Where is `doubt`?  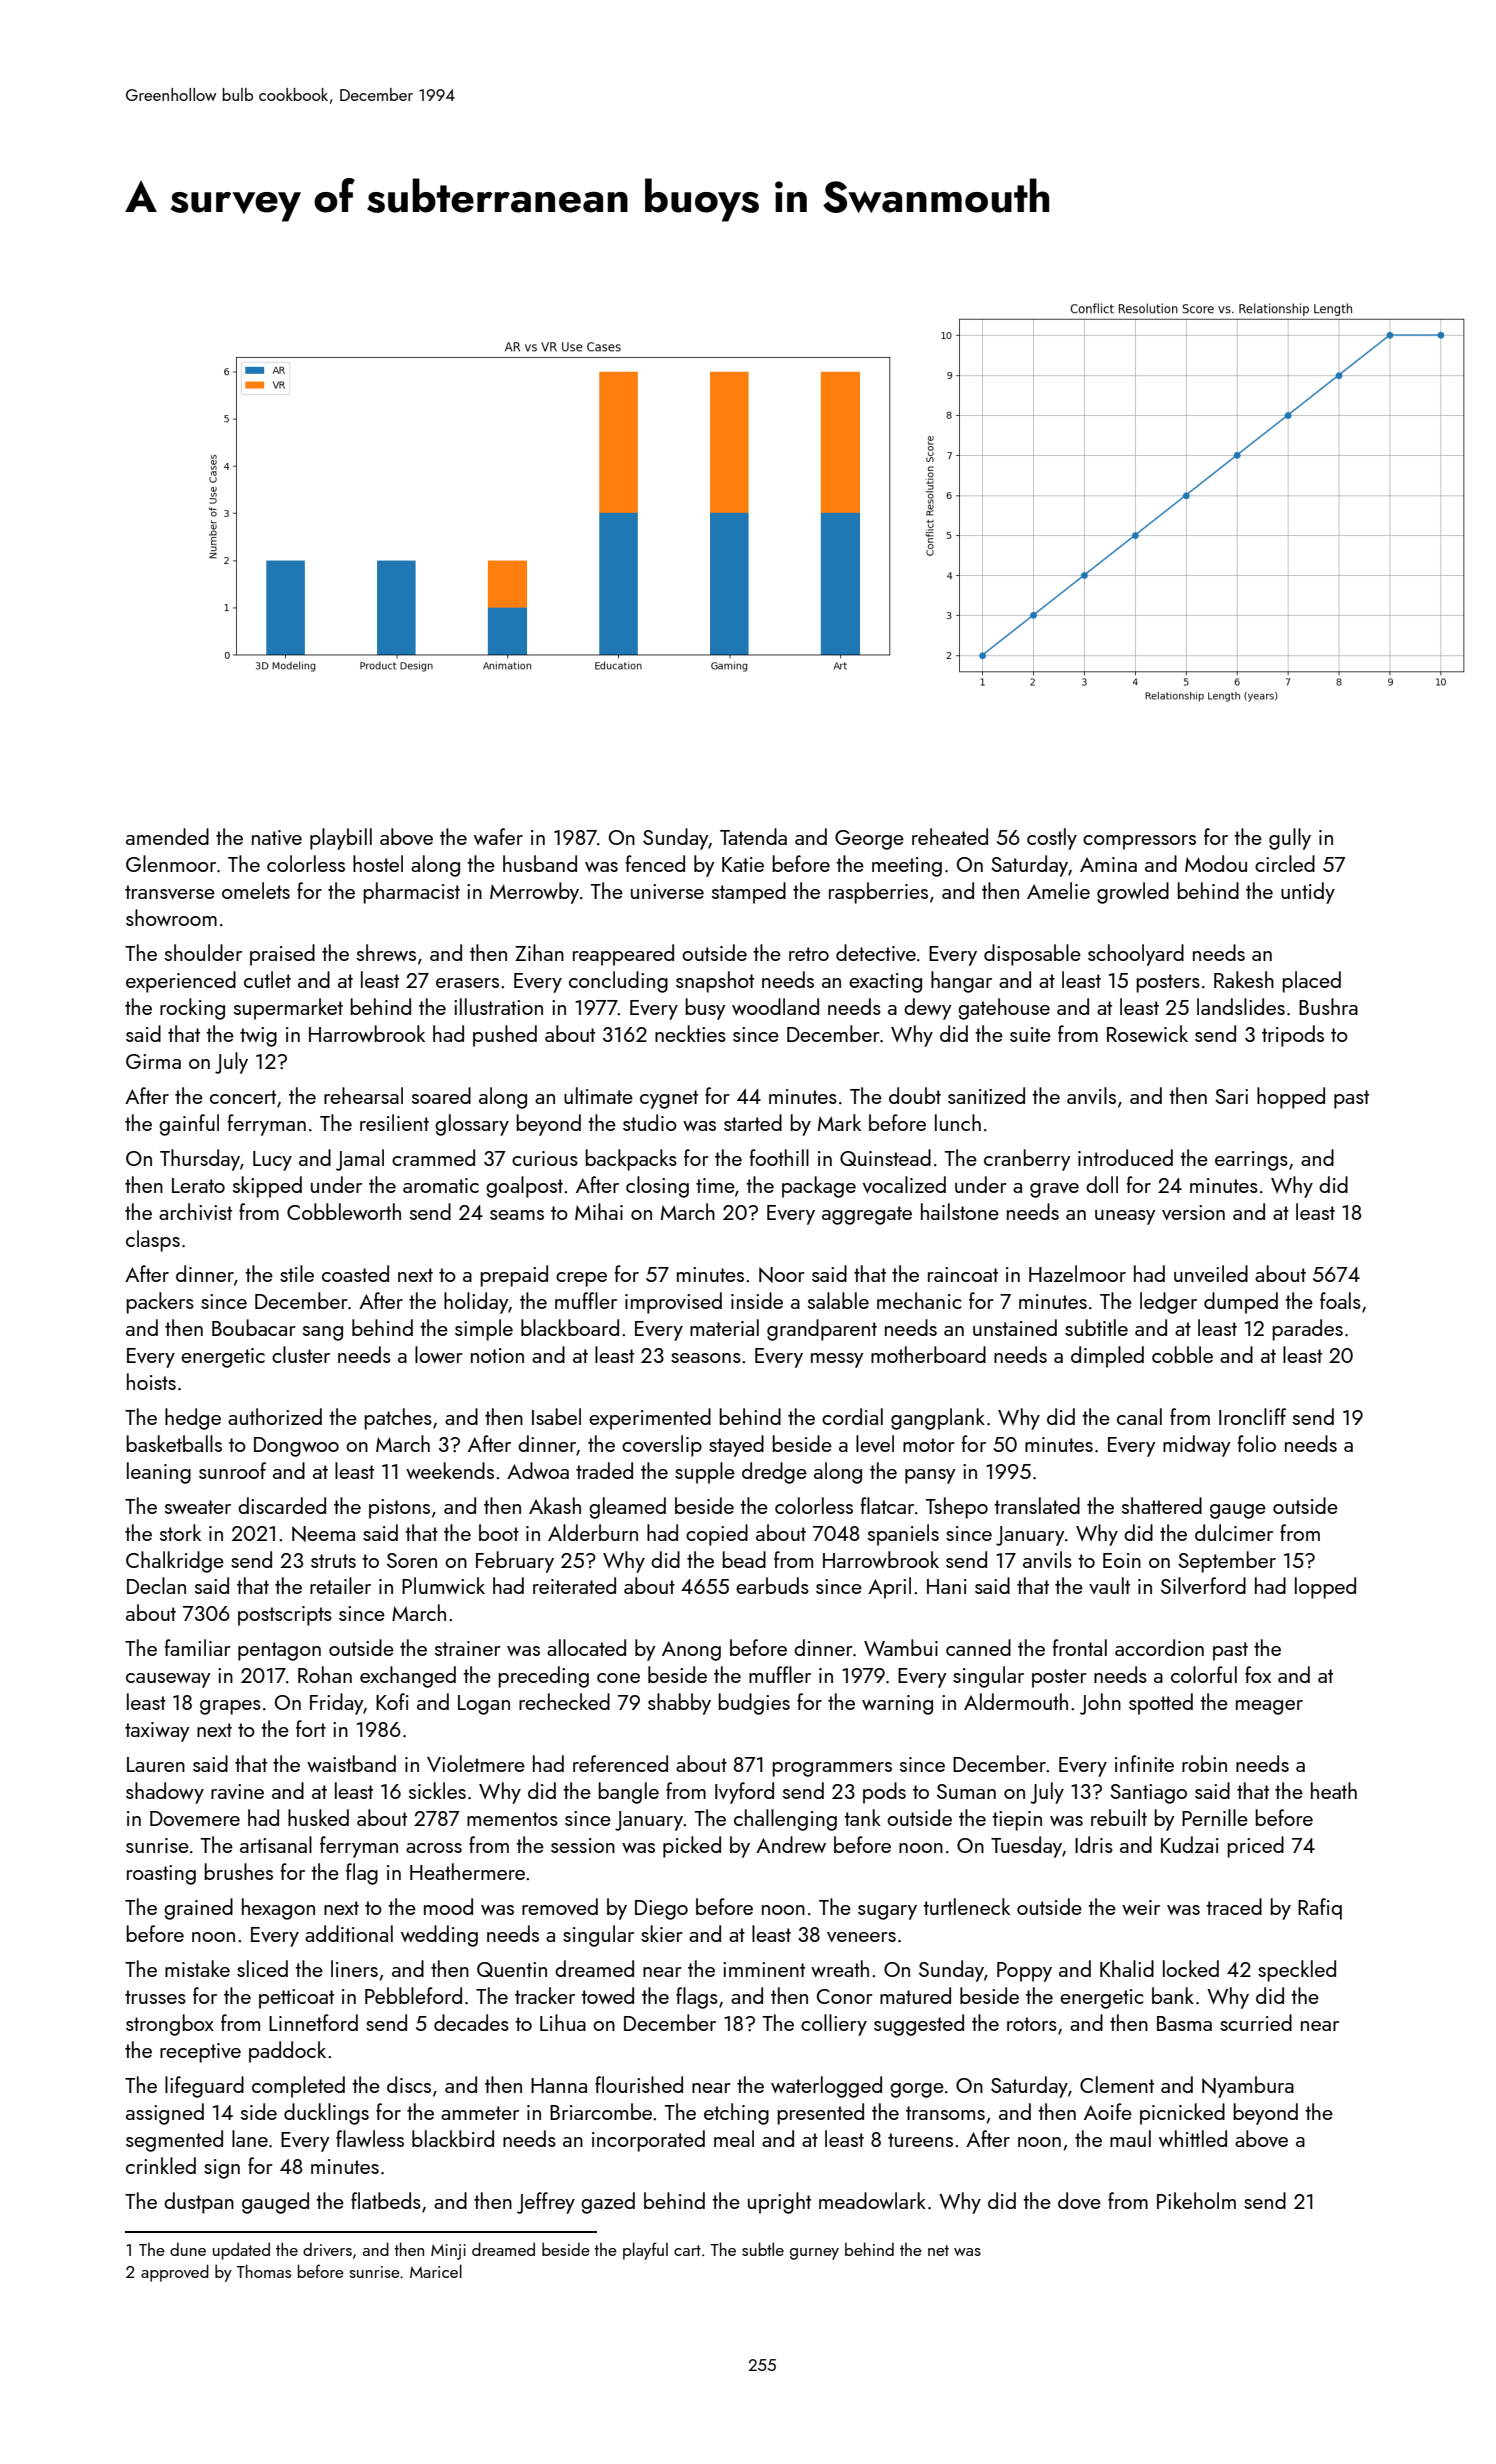 doubt is located at coordinates (915, 1095).
